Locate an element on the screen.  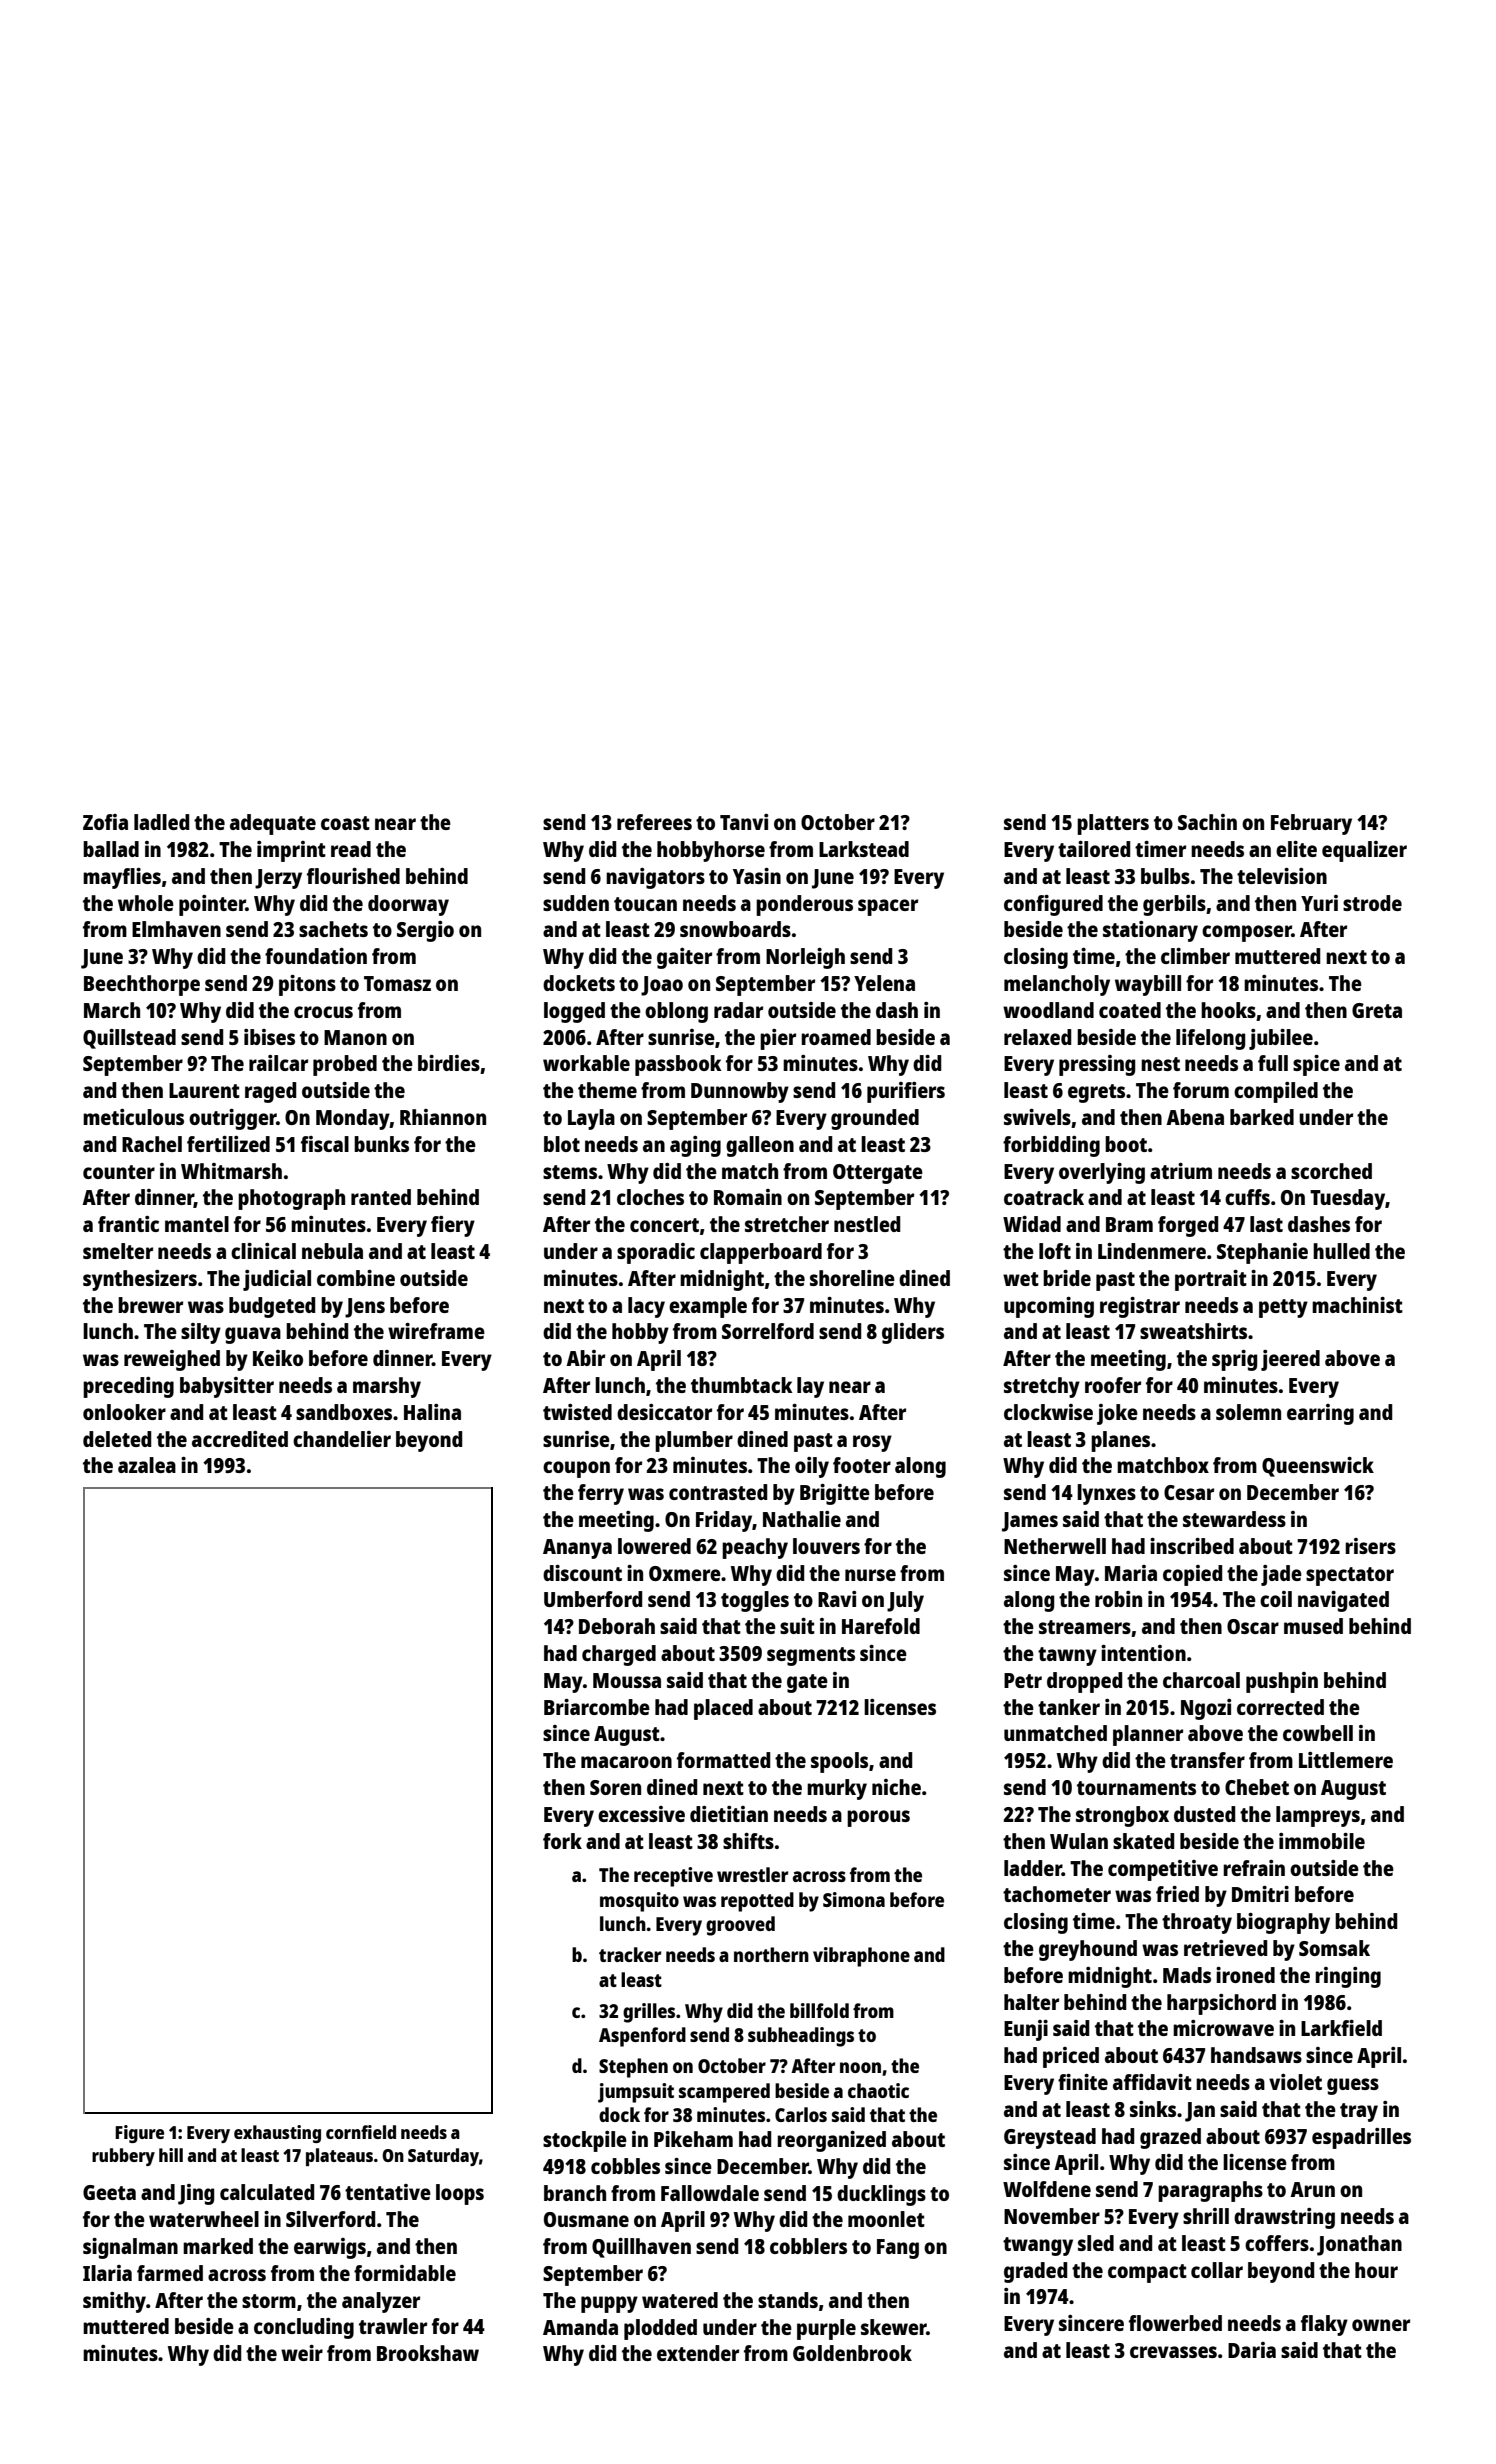
Brookshaw is located at coordinates (428, 2353).
